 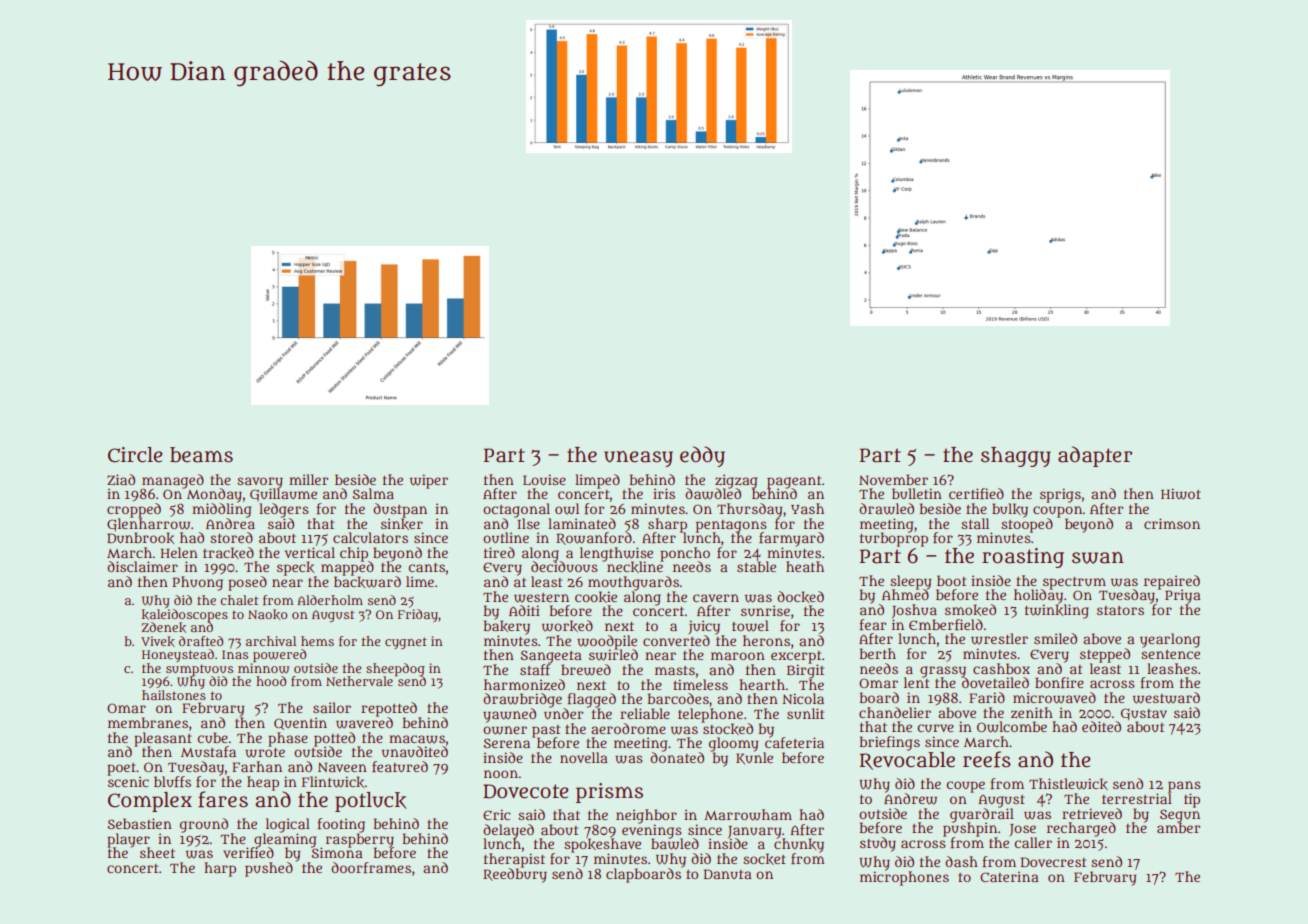 What do you see at coordinates (638, 459) in the document?
I see `uneasy` at bounding box center [638, 459].
